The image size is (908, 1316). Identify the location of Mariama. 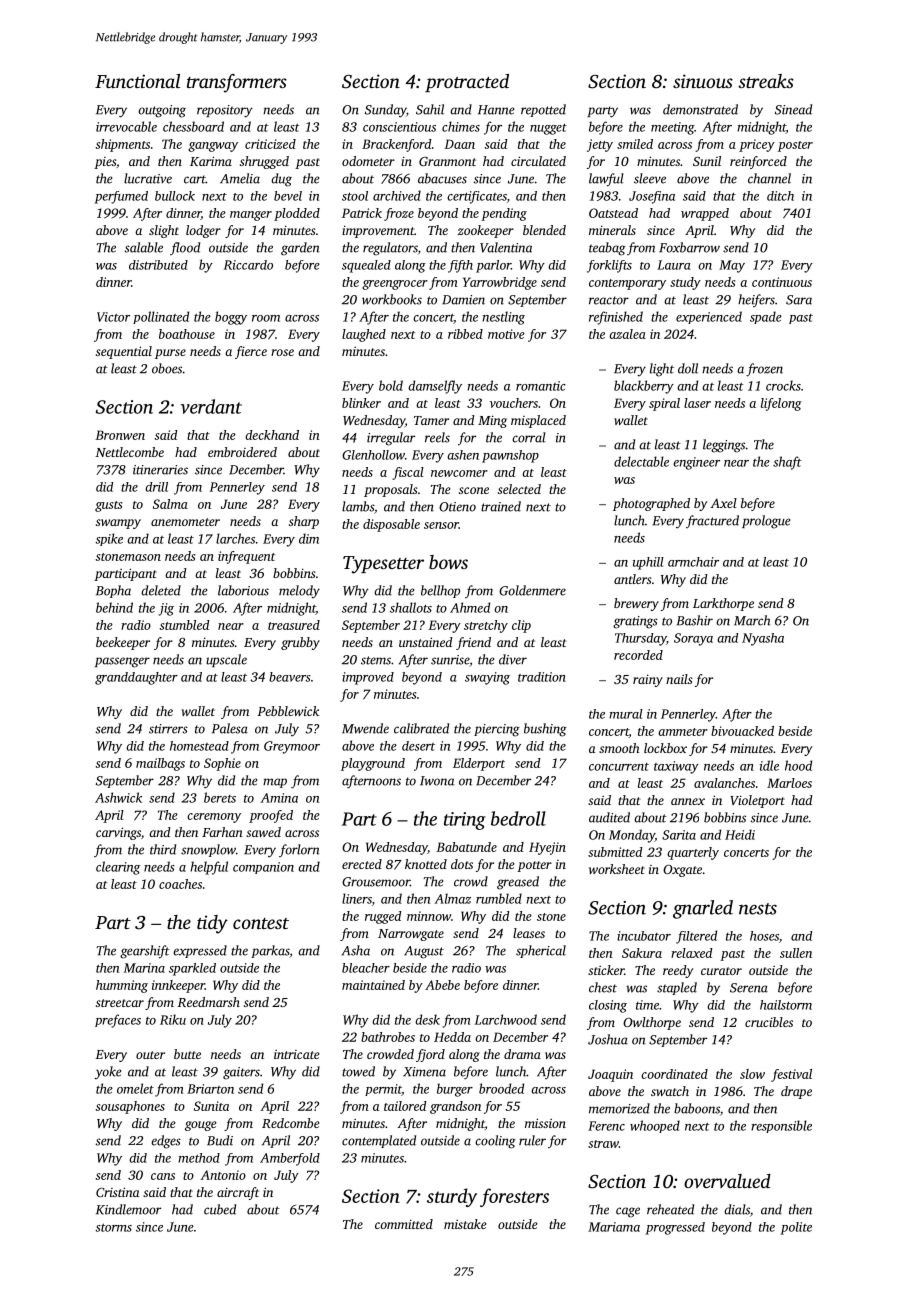
(614, 1227).
